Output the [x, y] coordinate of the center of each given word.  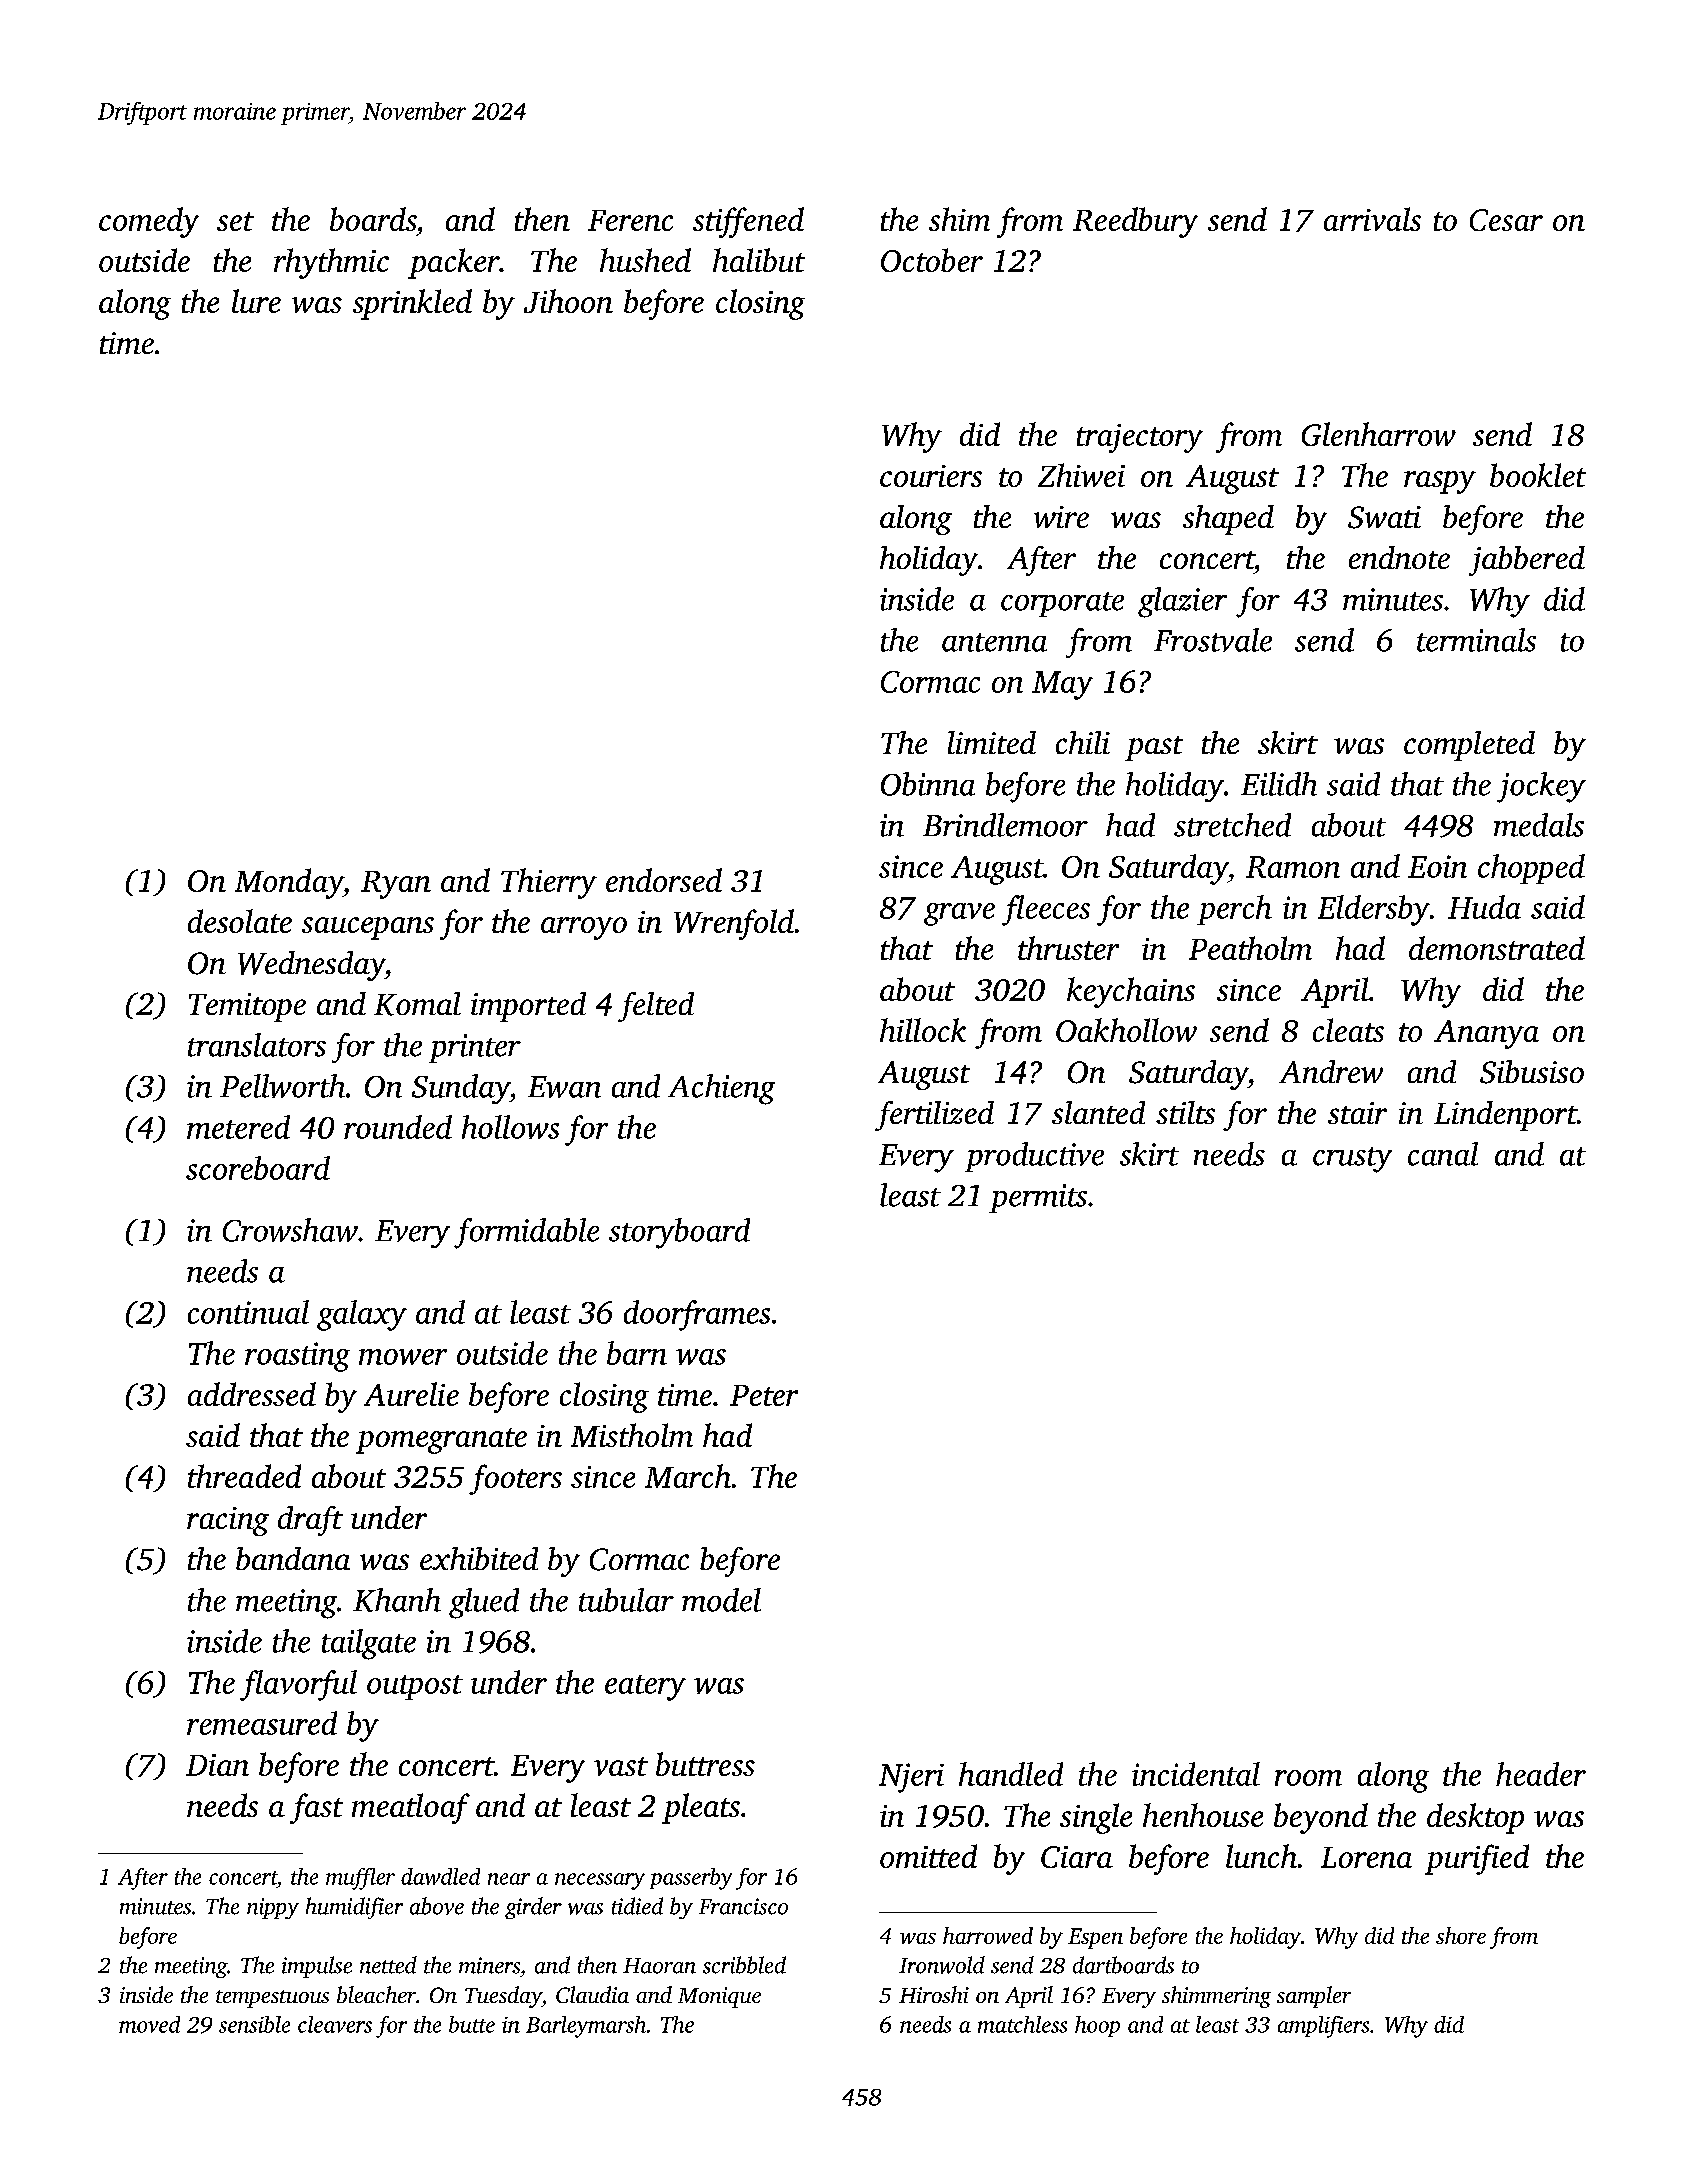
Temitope [247, 1007]
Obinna [928, 784]
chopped [1531, 869]
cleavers [335, 2024]
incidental [1196, 1774]
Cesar [1506, 220]
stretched [1232, 825]
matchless [1022, 2024]
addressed [252, 1394]
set [235, 221]
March [688, 1476]
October [932, 260]
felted [656, 1007]
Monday [289, 883]
